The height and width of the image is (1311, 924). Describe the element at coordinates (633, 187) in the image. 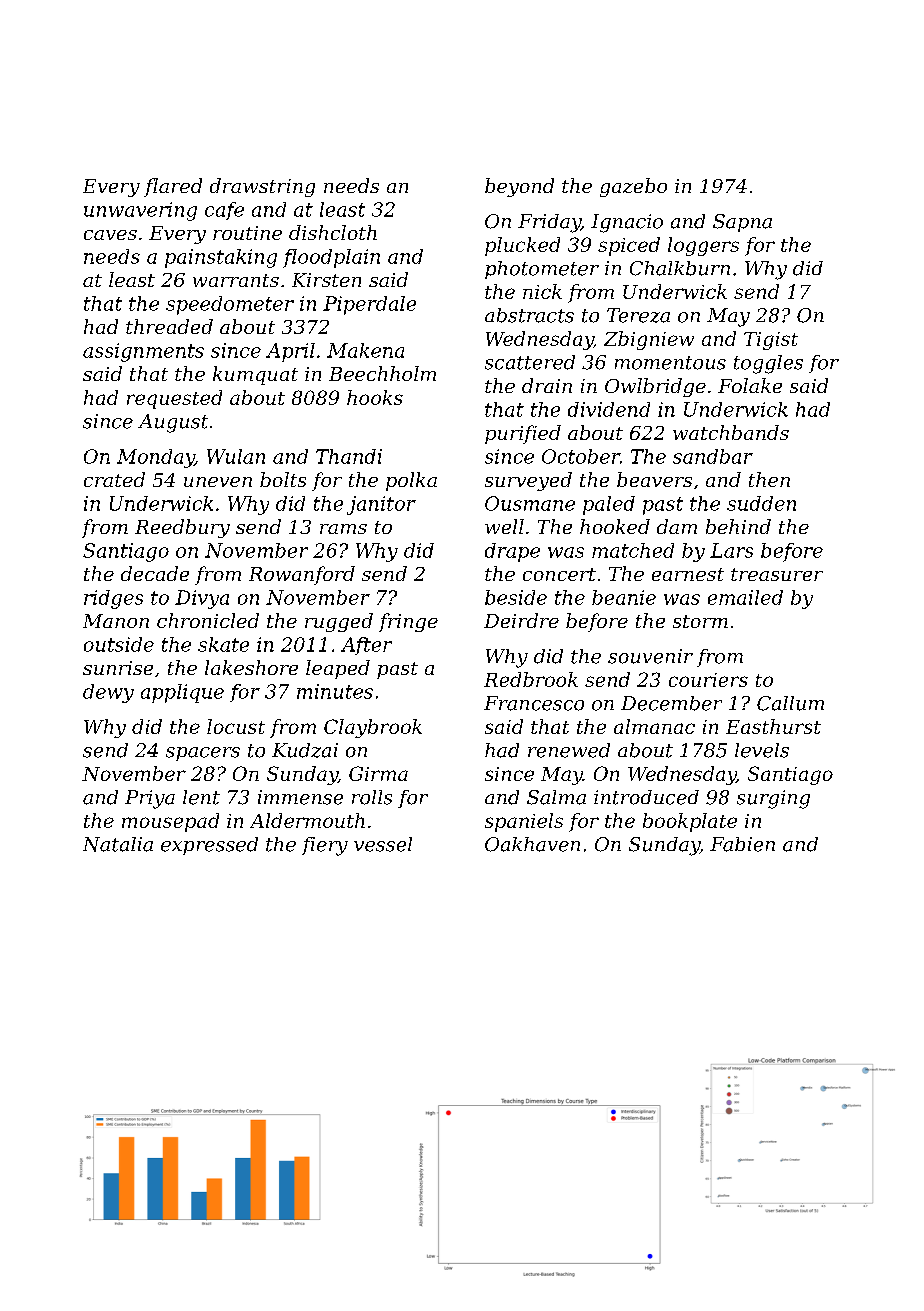

I see `gazebo` at that location.
